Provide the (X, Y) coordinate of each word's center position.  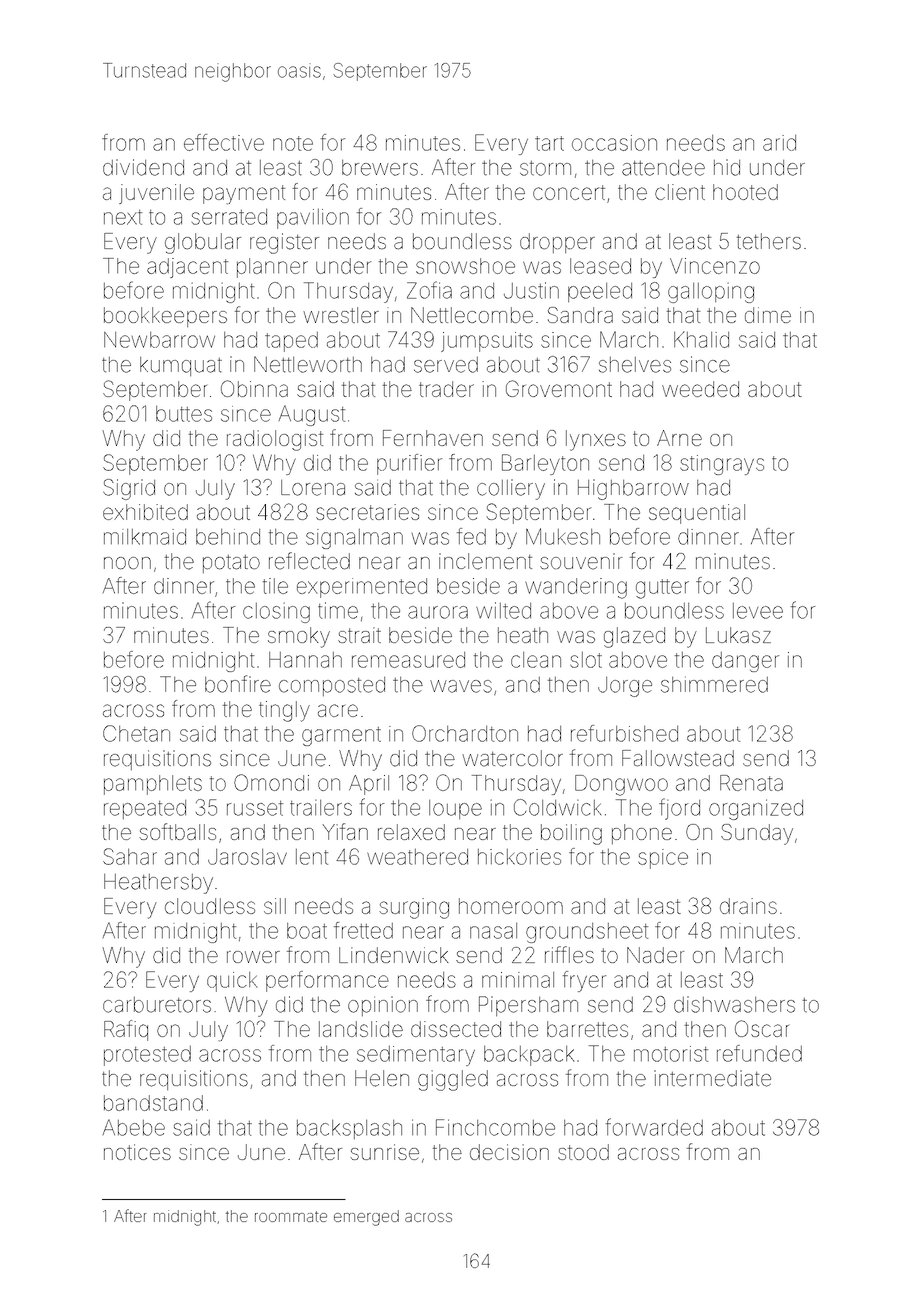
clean (536, 660)
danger (745, 662)
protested (147, 1056)
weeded (700, 389)
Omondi (271, 782)
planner (272, 268)
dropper (557, 243)
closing (276, 612)
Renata (751, 783)
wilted (503, 610)
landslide (361, 1029)
